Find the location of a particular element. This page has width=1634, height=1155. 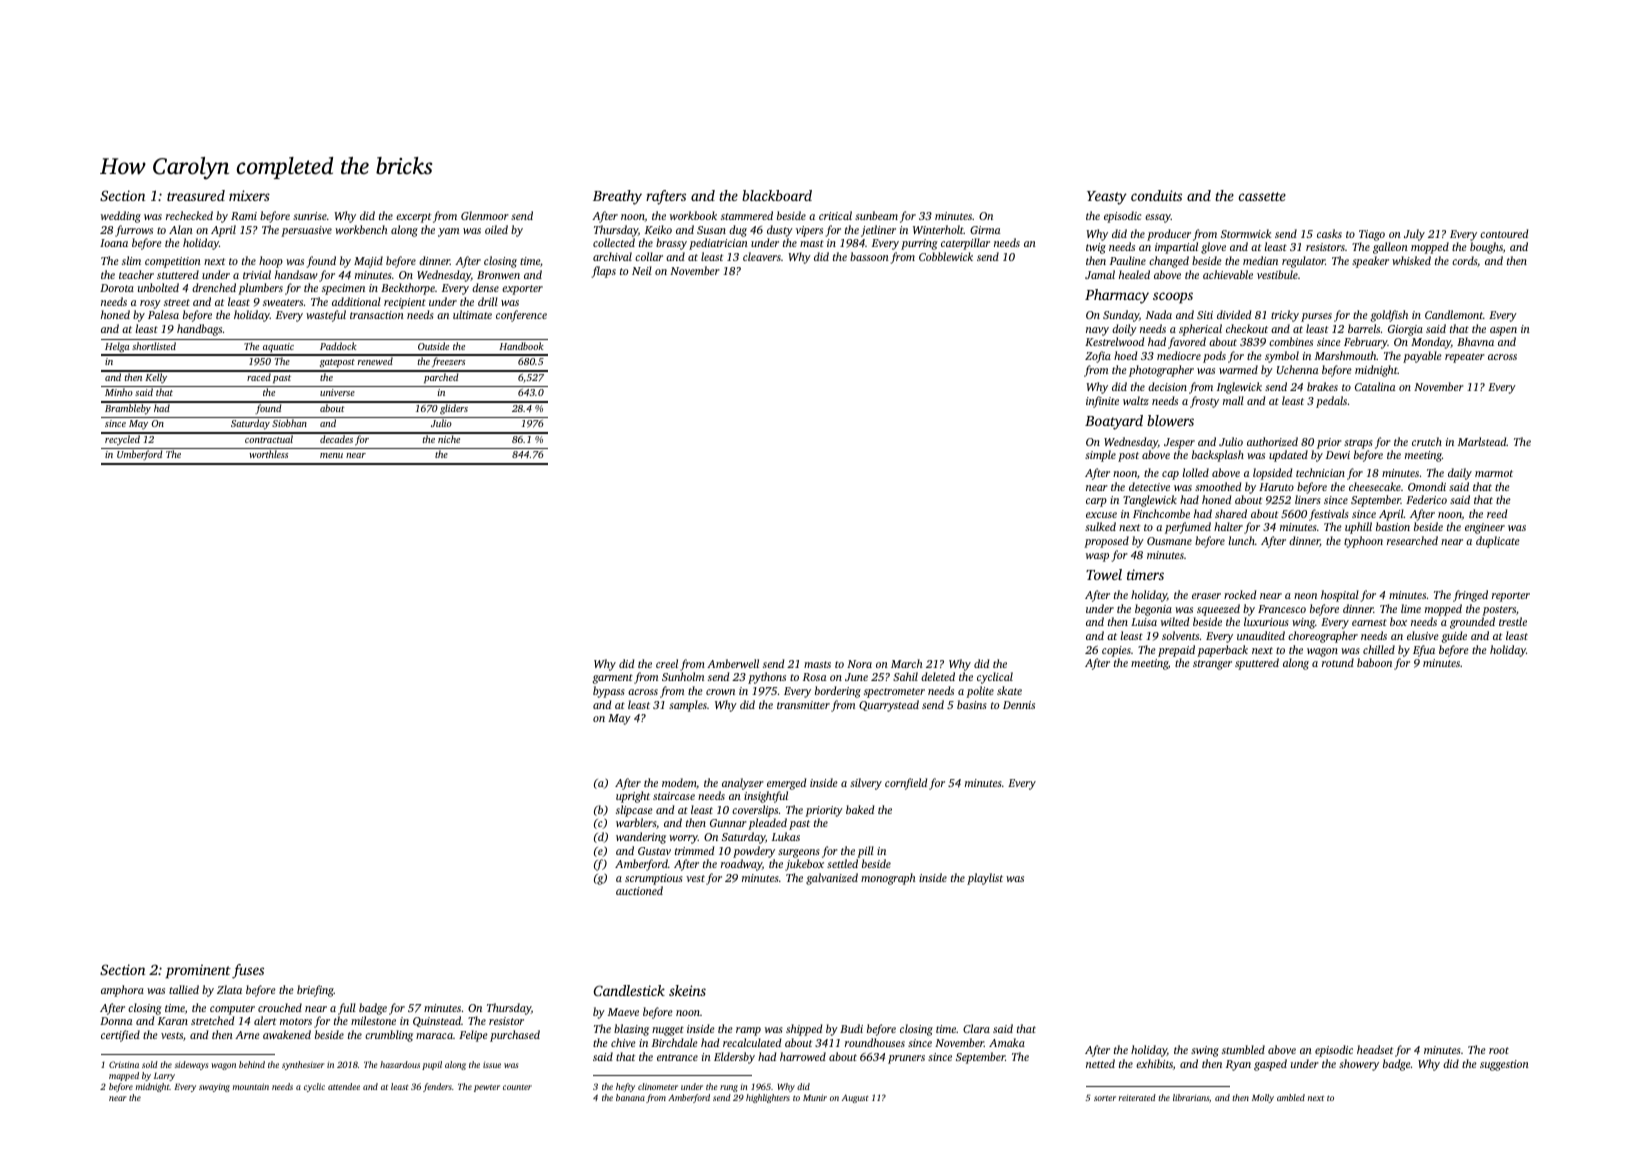

banana is located at coordinates (630, 1097).
